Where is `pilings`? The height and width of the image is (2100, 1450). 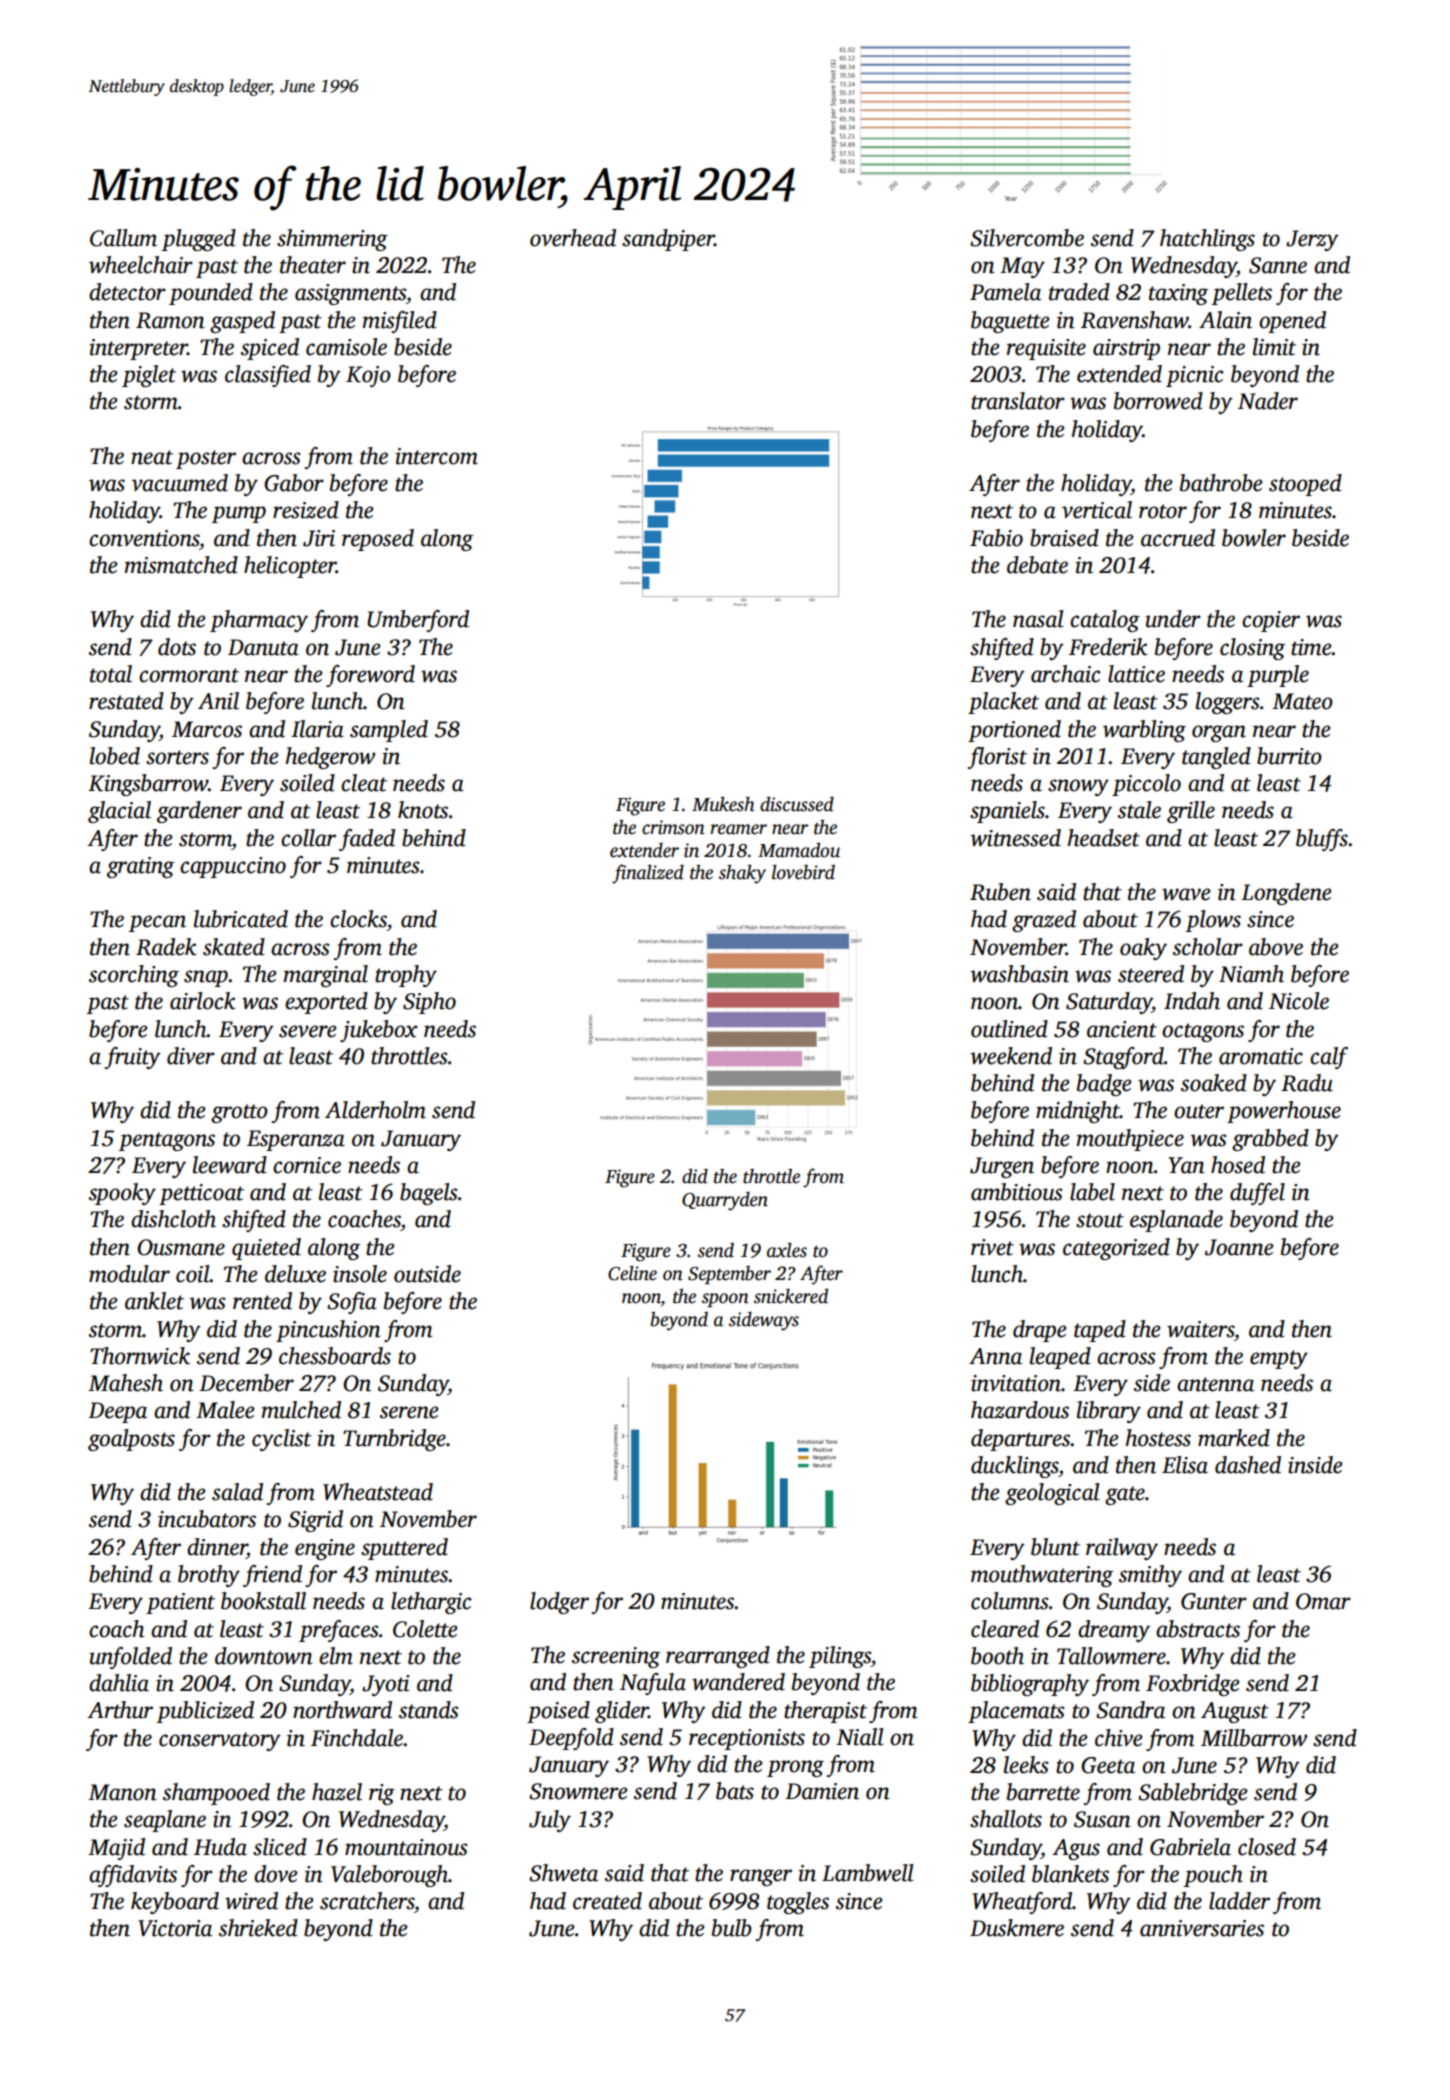
pilings is located at coordinates (840, 1657).
